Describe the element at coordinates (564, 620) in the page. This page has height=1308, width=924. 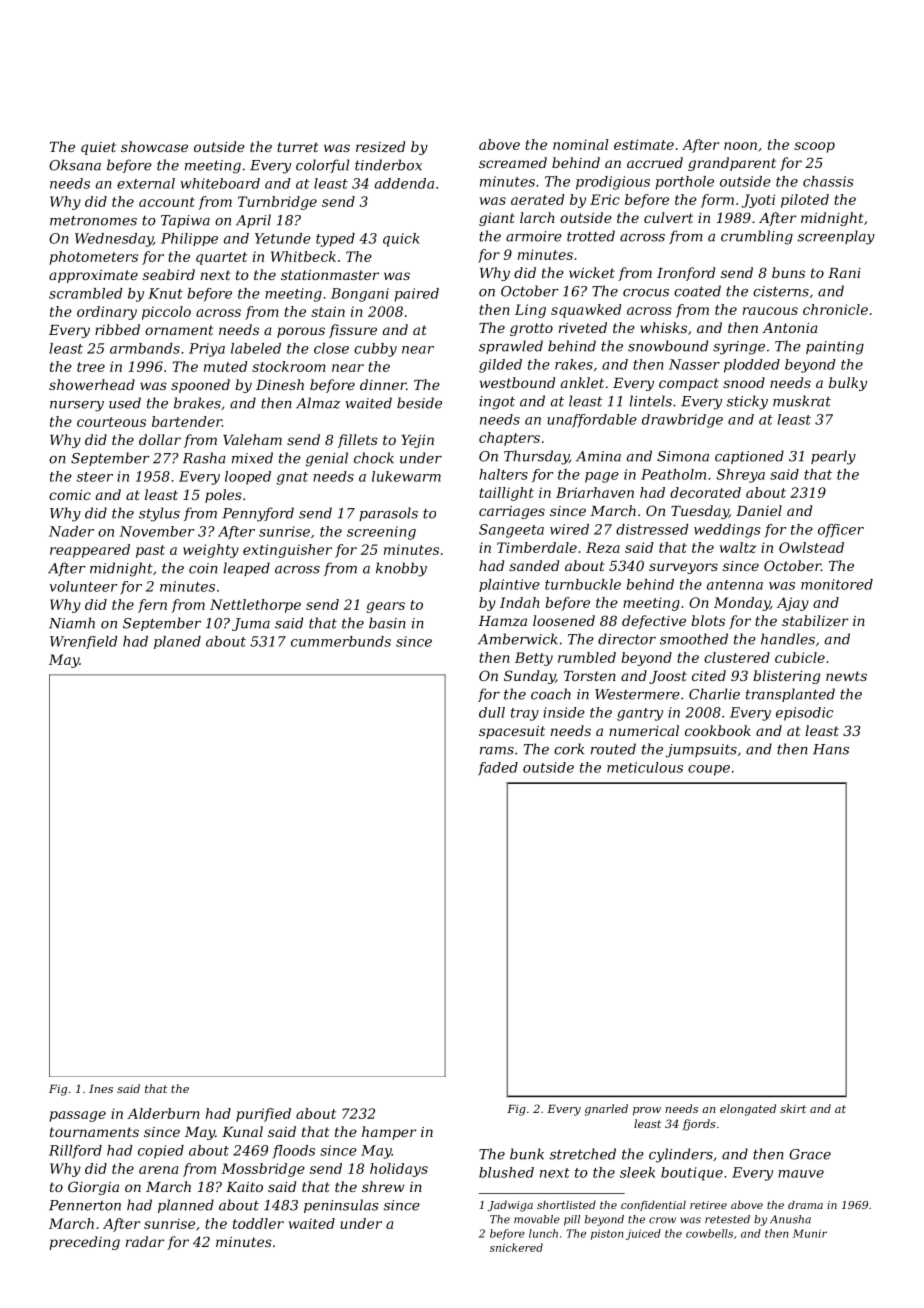
I see `loosened` at that location.
